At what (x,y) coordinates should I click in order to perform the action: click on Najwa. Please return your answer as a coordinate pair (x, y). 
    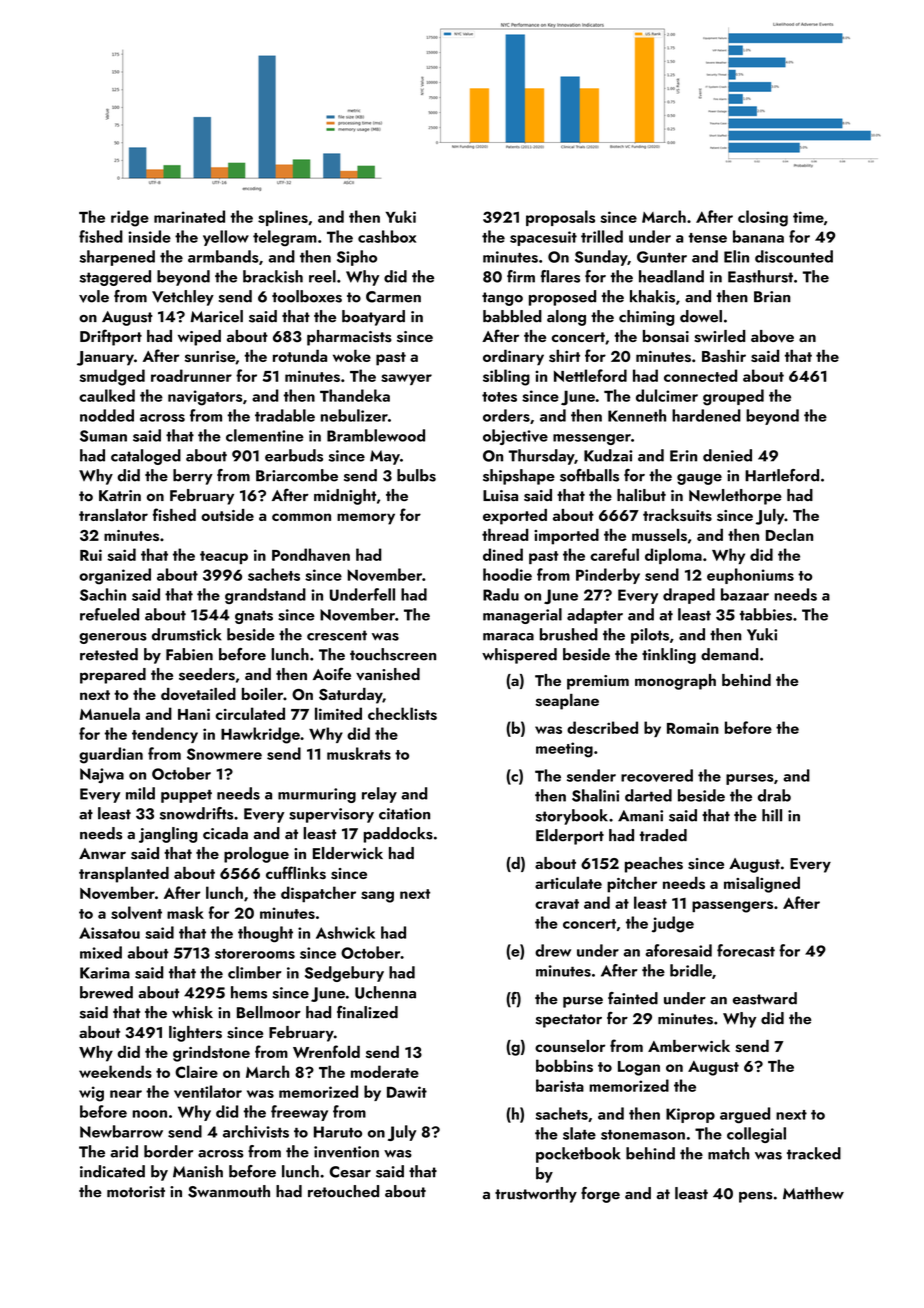
    Looking at the image, I should click on (102, 775).
